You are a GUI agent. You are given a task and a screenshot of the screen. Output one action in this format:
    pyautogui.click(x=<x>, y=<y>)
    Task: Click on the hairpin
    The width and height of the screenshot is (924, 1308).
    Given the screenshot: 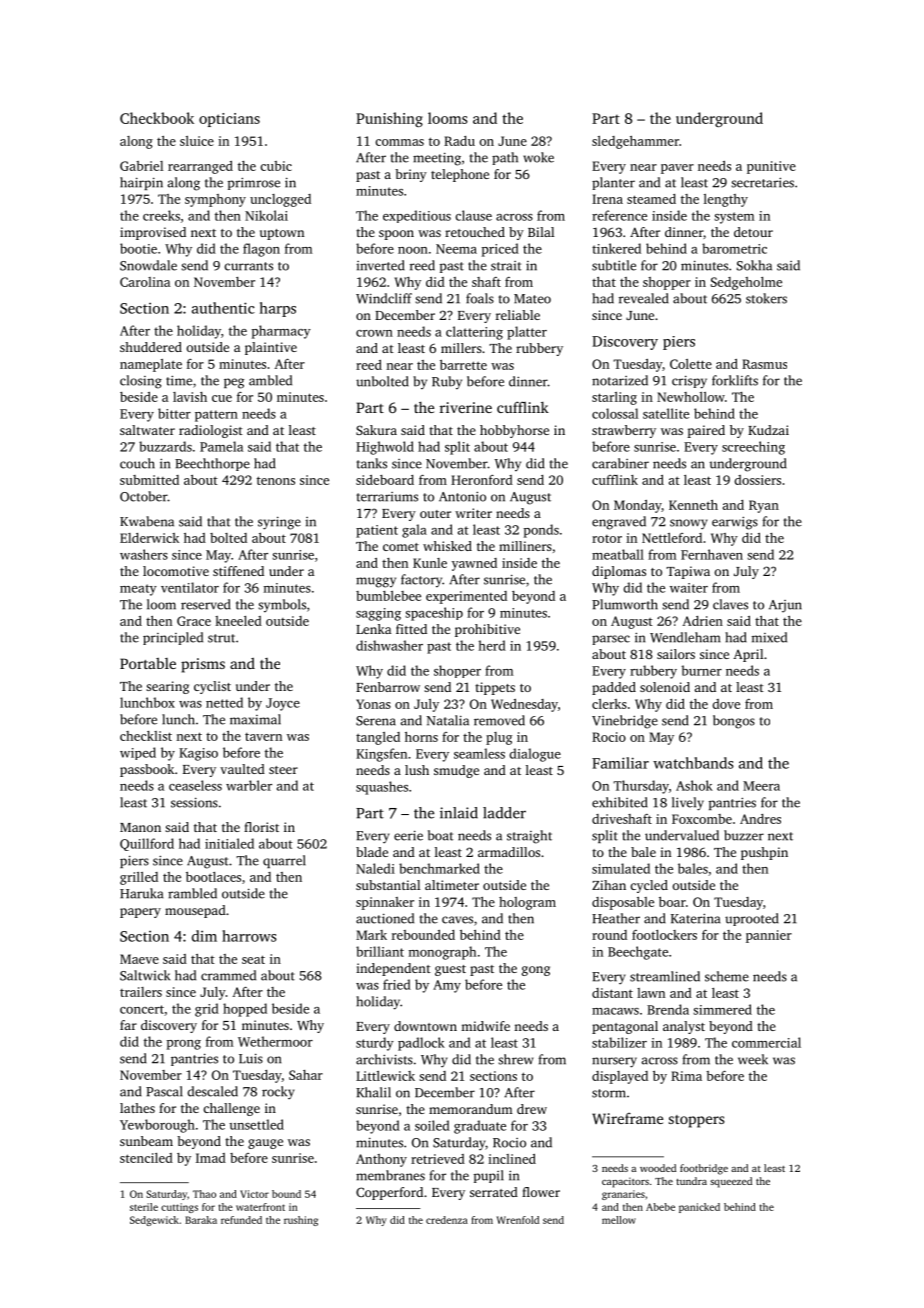 What is the action you would take?
    pyautogui.click(x=141, y=183)
